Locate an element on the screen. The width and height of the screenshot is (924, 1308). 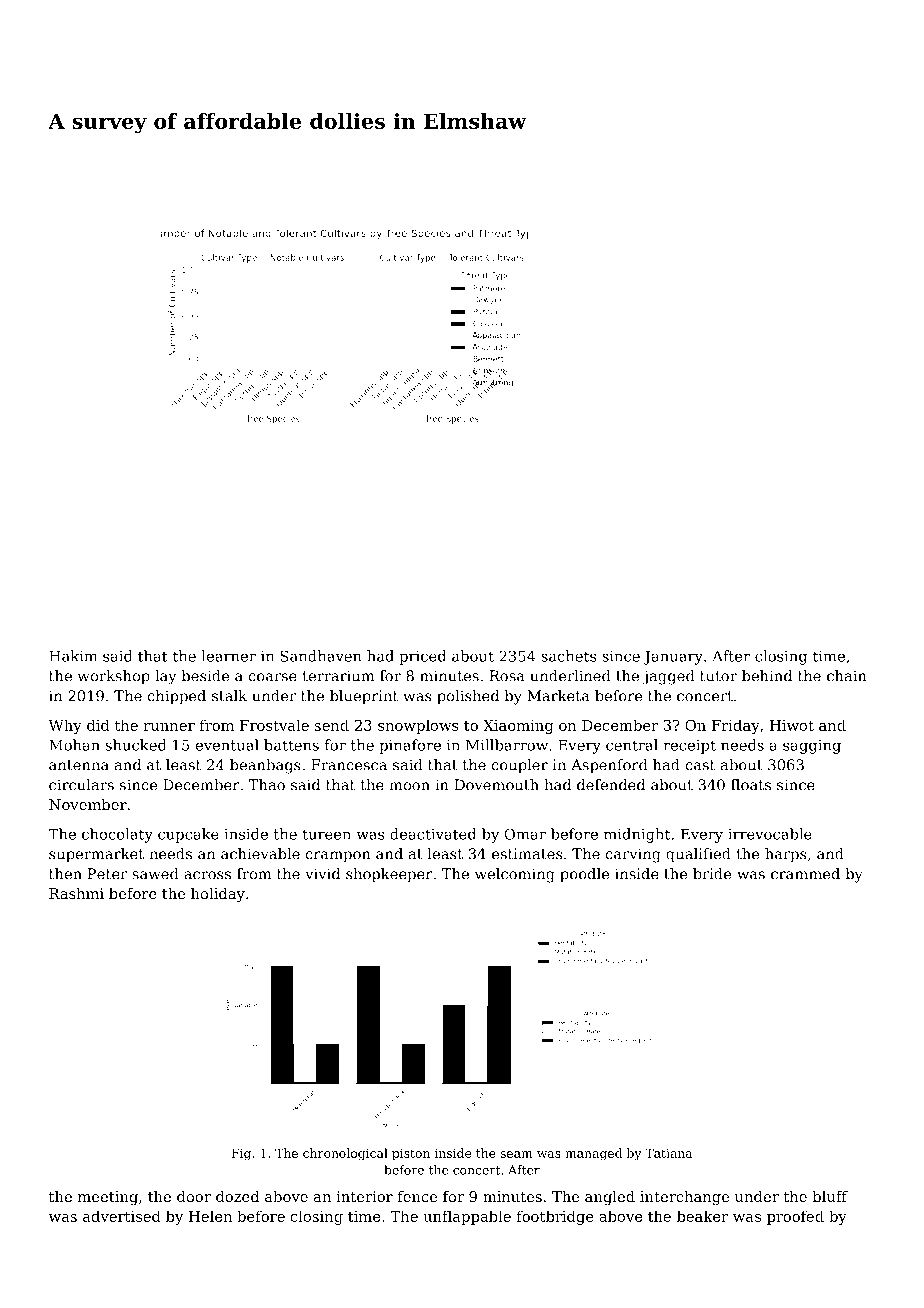
Hakim is located at coordinates (73, 656).
